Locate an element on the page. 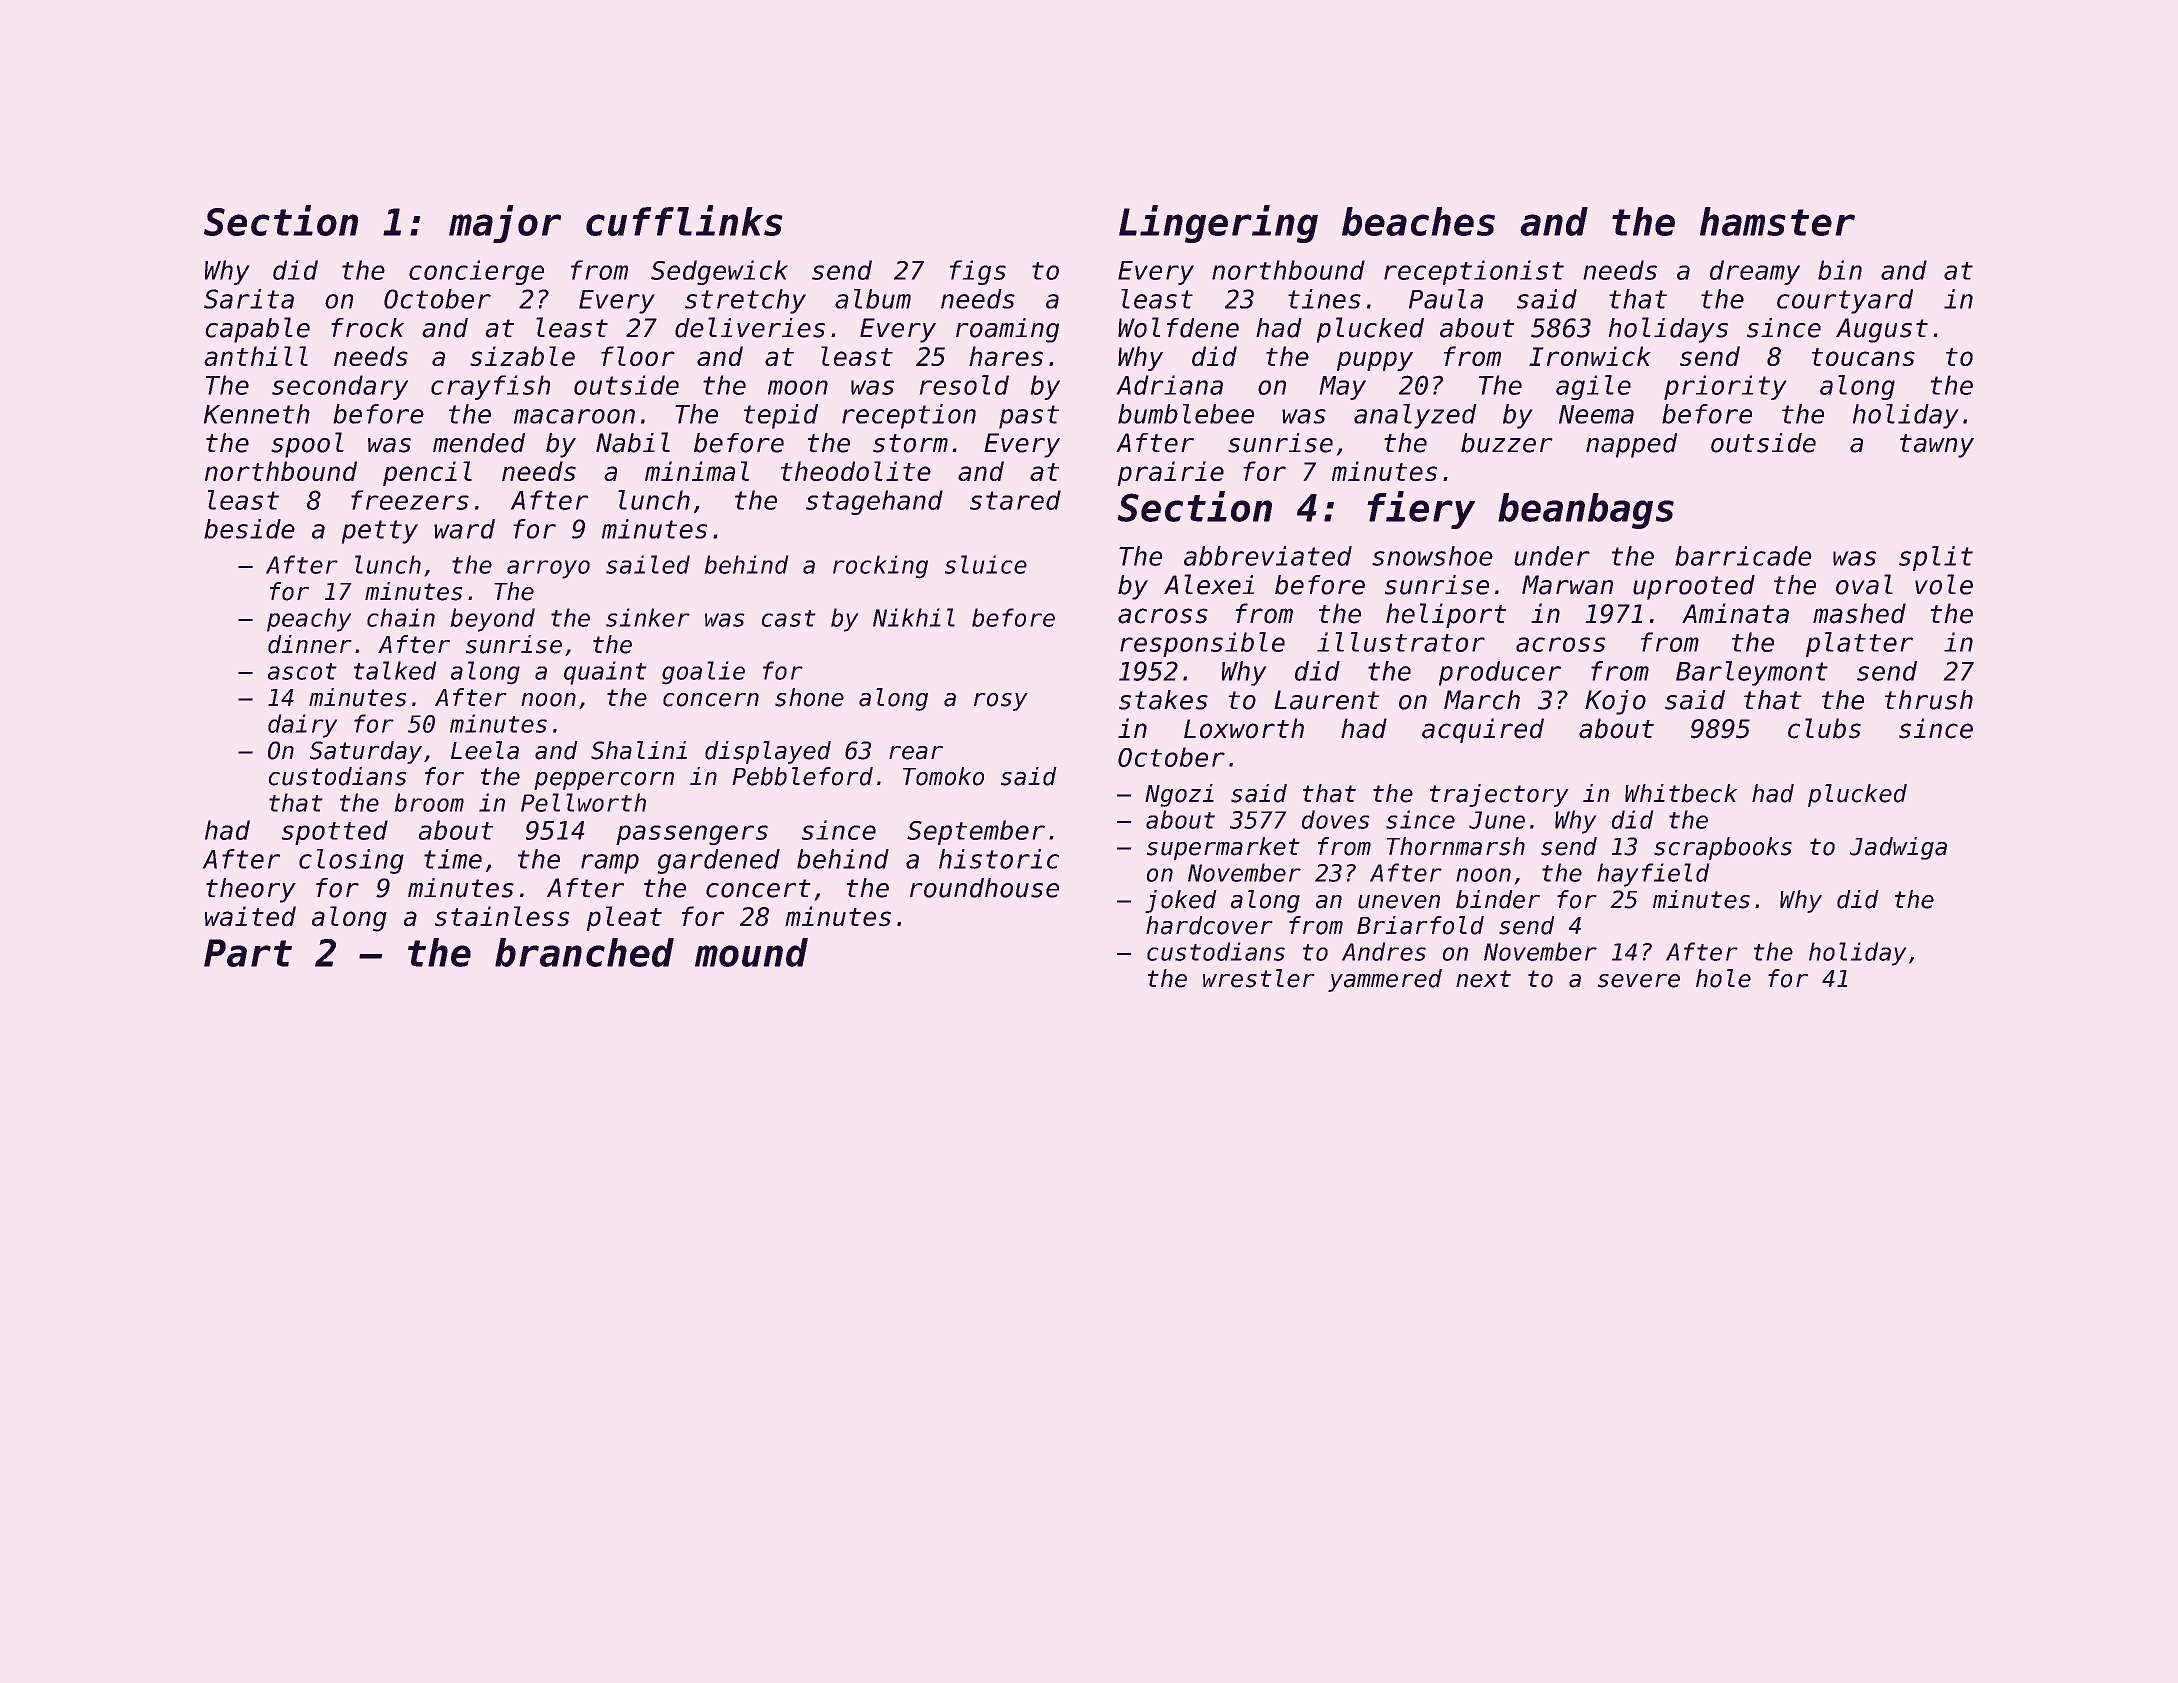 The width and height of the page is (2178, 1683). bumblebee is located at coordinates (1186, 414).
